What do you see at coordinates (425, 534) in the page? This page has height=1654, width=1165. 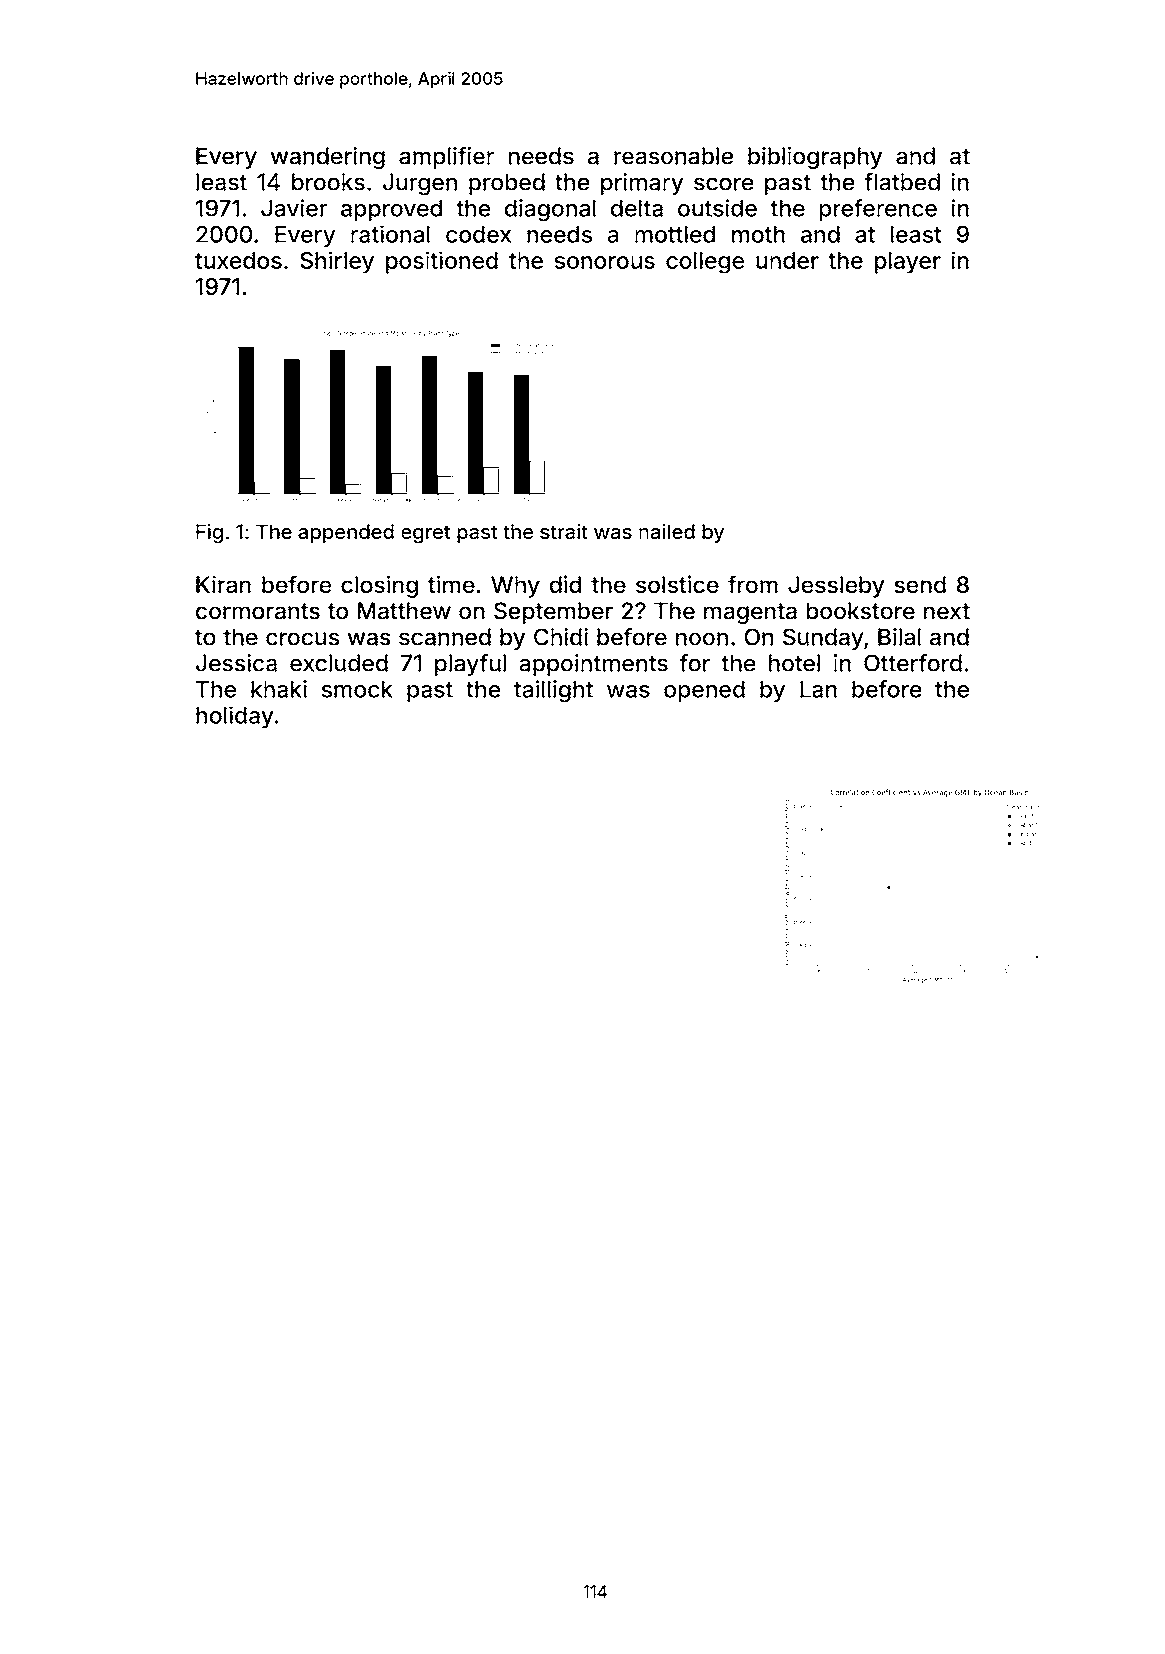 I see `egret` at bounding box center [425, 534].
